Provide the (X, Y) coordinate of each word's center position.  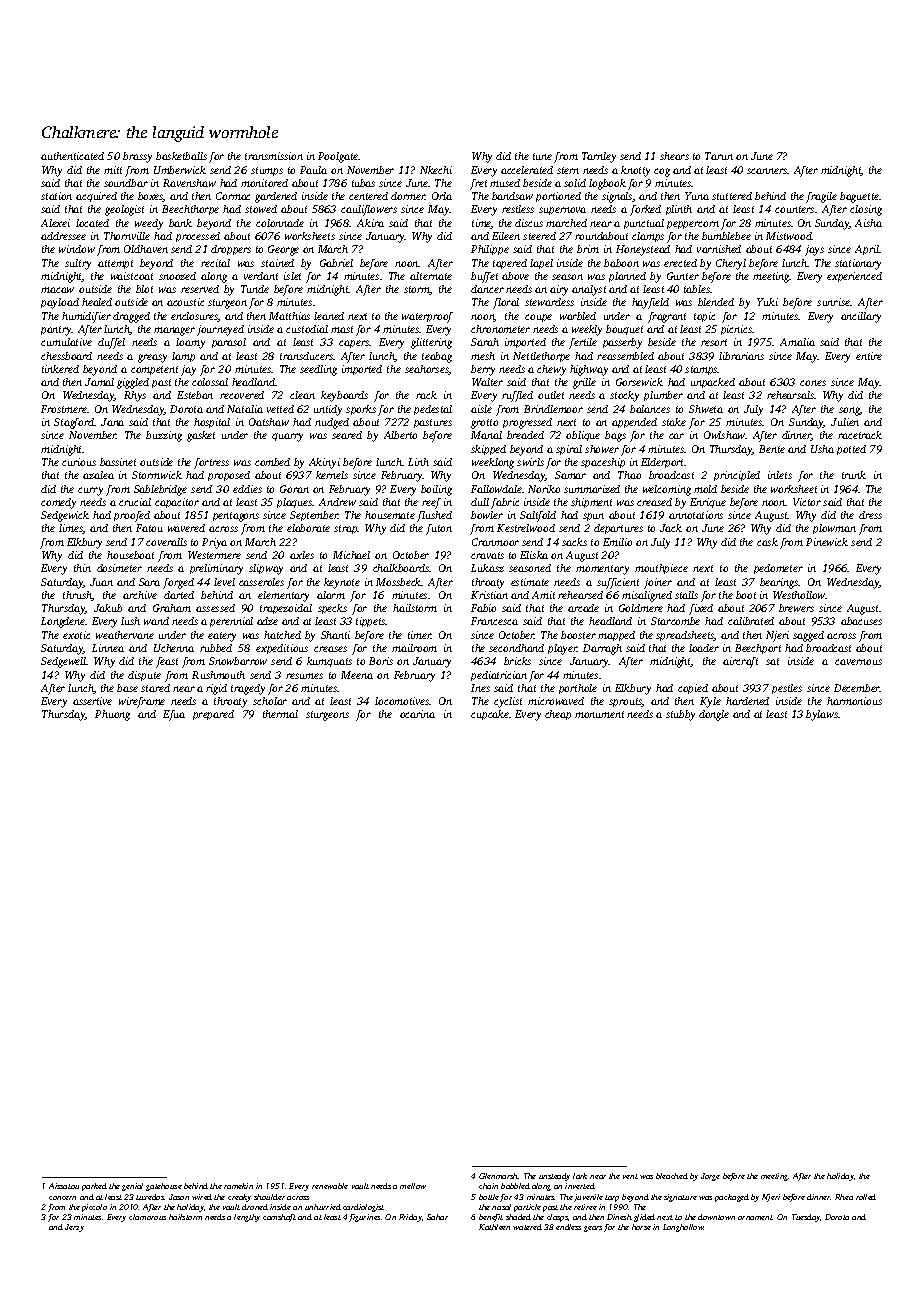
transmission (274, 156)
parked (94, 1187)
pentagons (236, 517)
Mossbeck (399, 582)
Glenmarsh (498, 1176)
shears (674, 156)
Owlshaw (725, 435)
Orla (442, 196)
